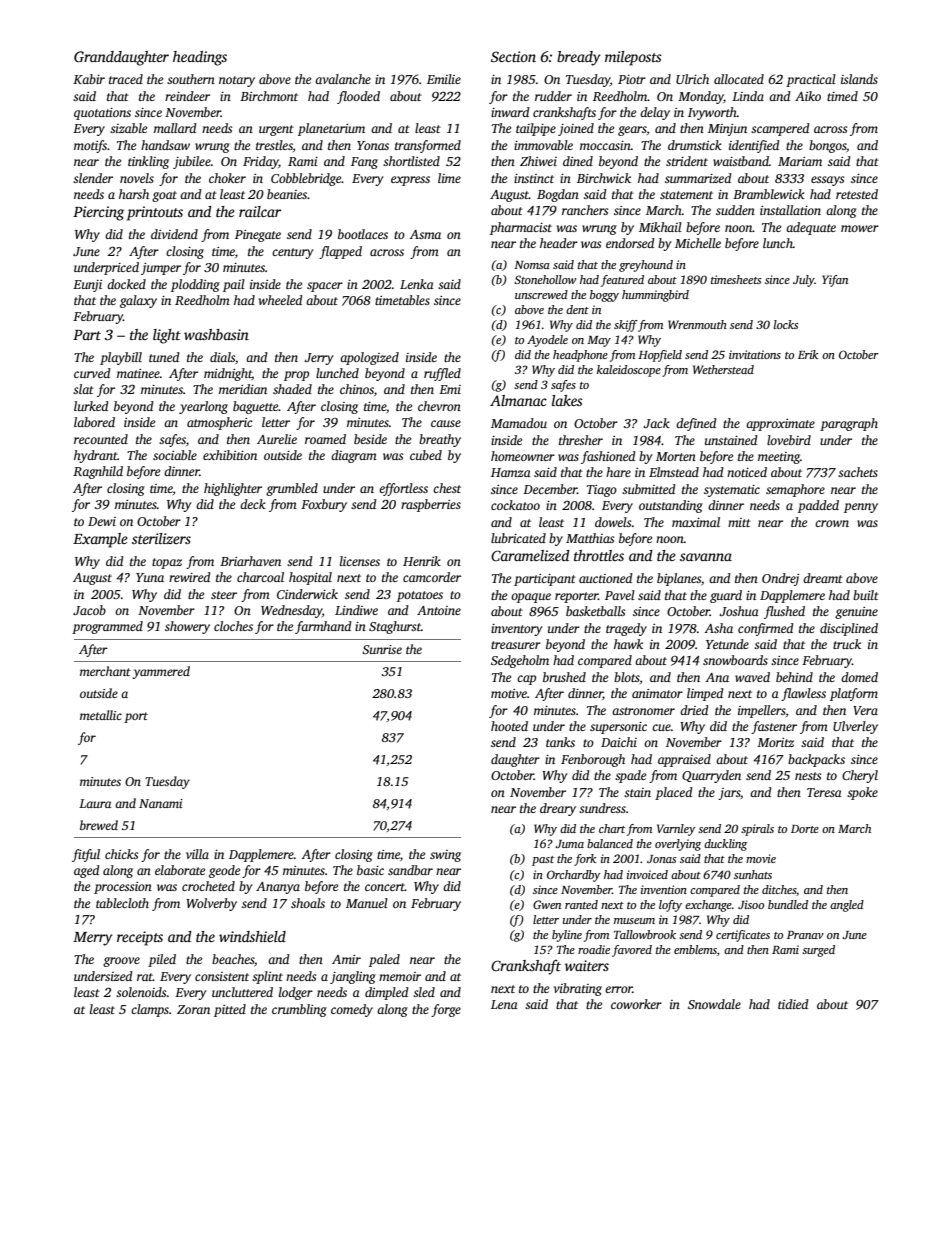  What do you see at coordinates (804, 281) in the screenshot?
I see `July` at bounding box center [804, 281].
